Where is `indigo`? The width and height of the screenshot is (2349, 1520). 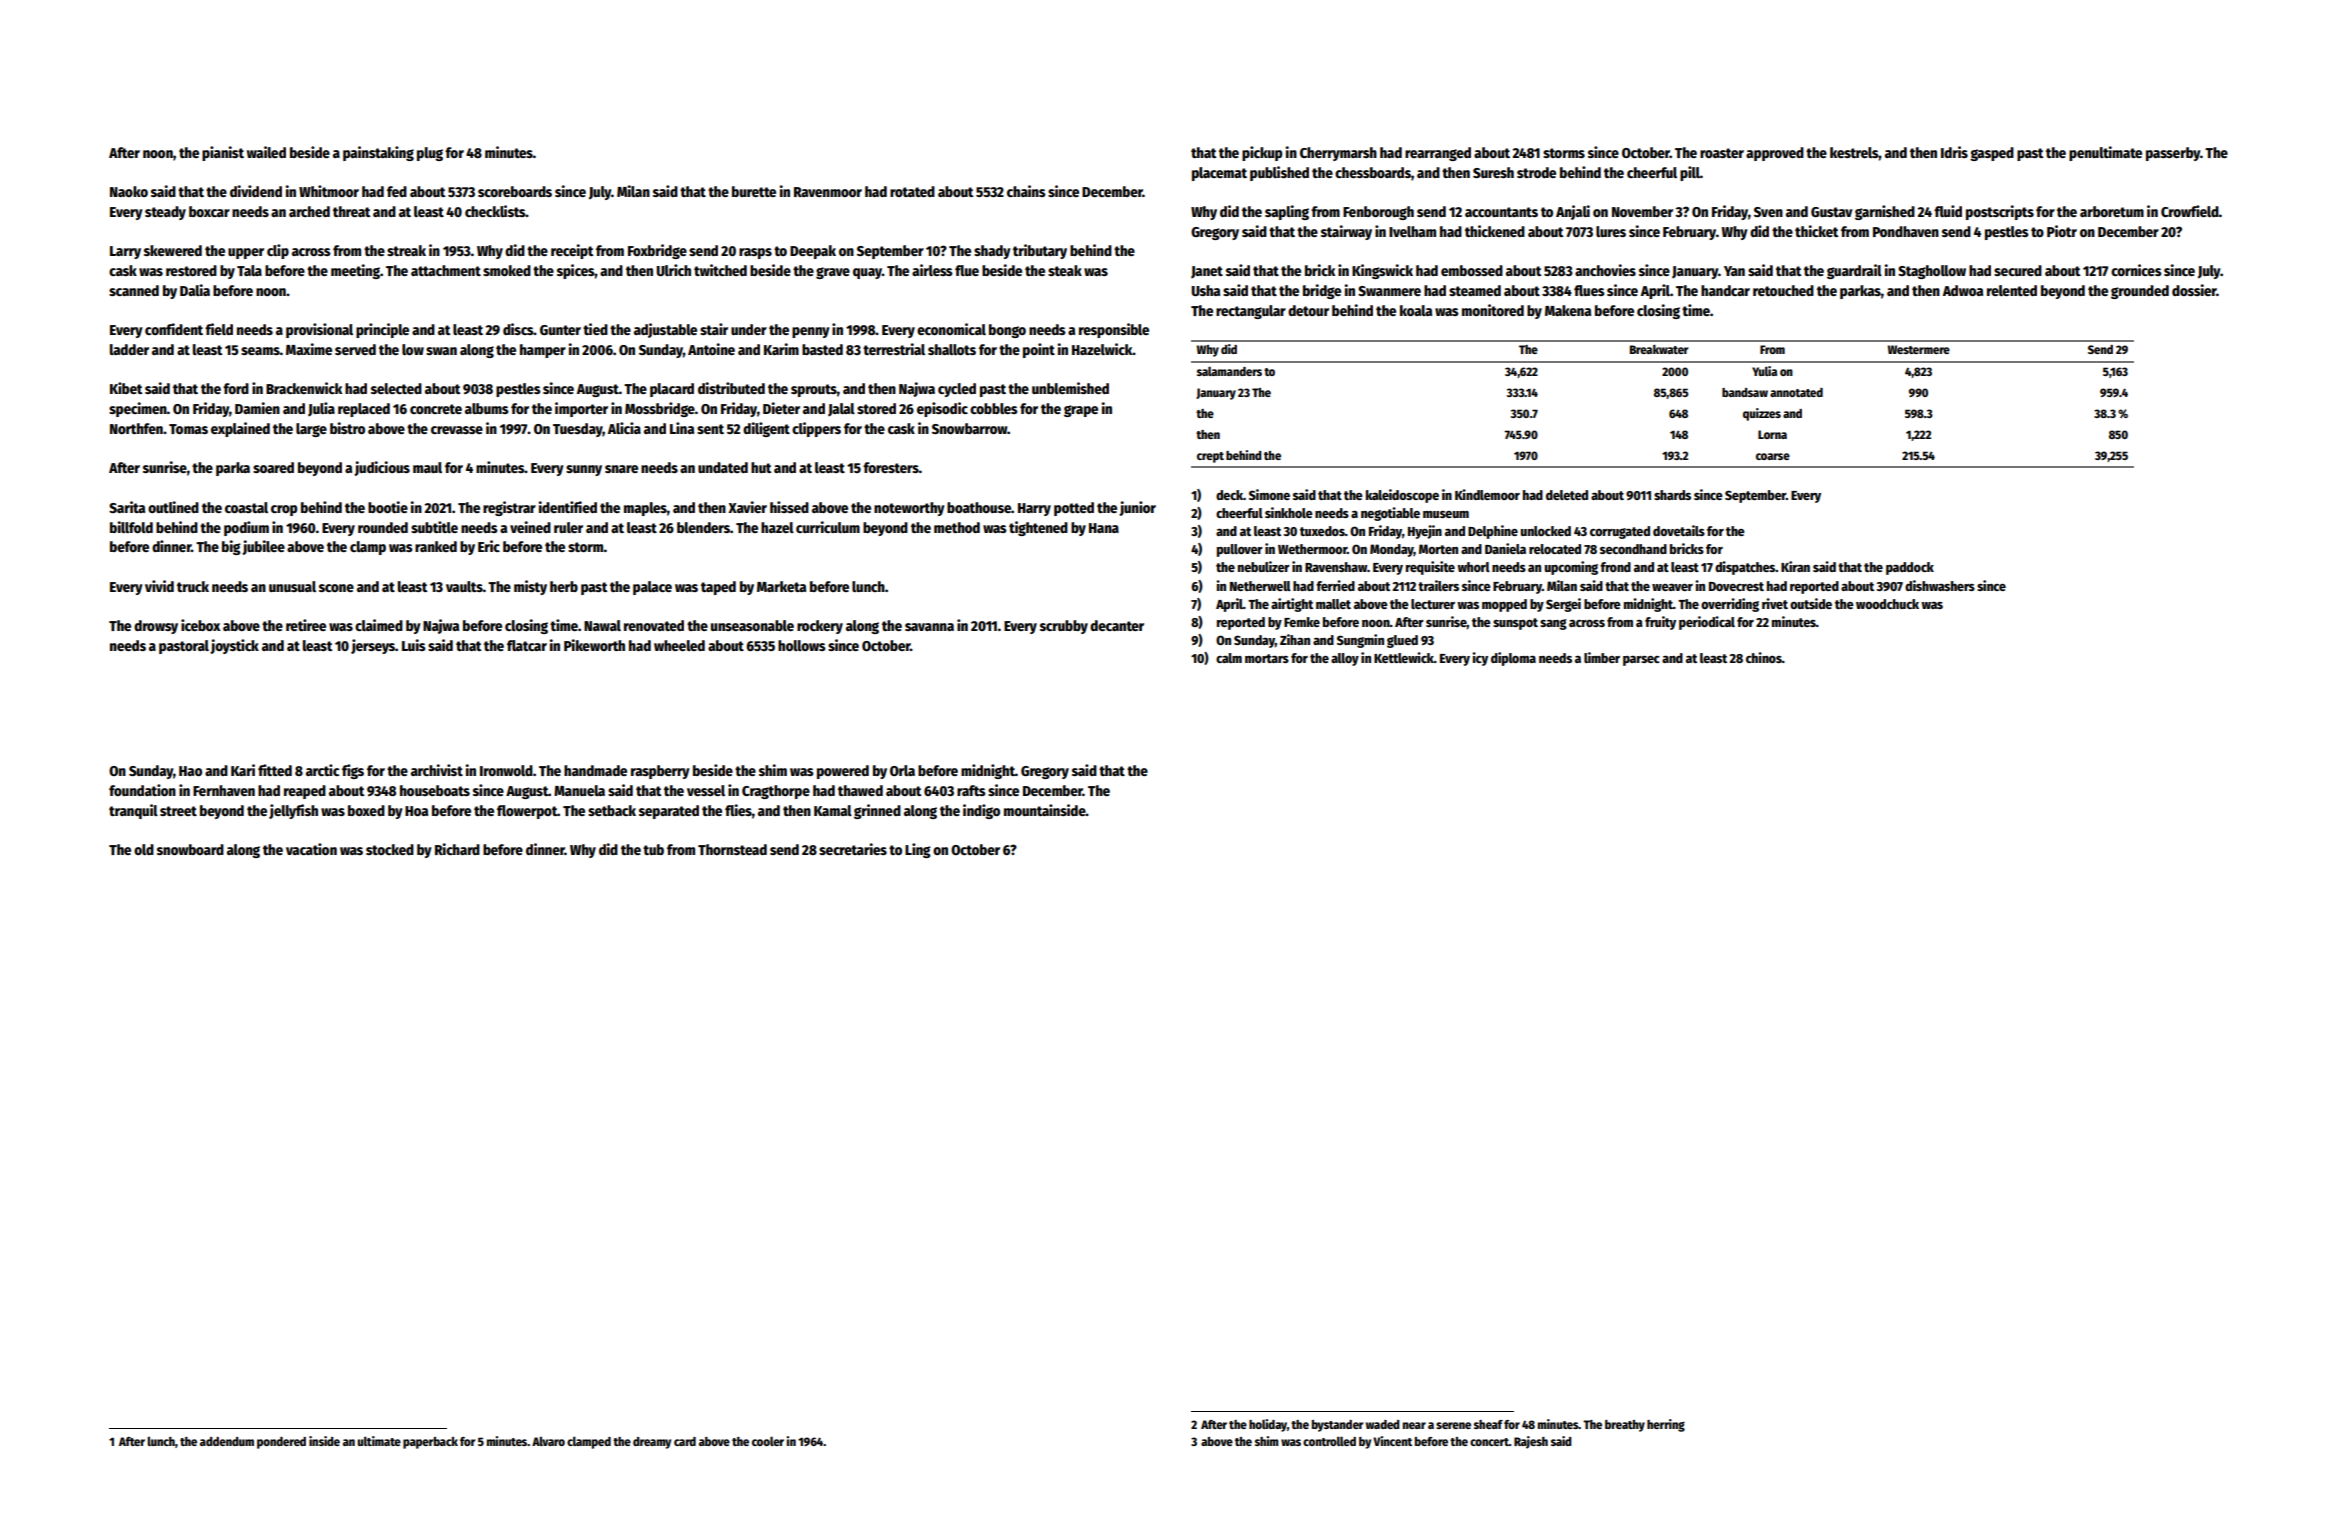 indigo is located at coordinates (981, 811).
